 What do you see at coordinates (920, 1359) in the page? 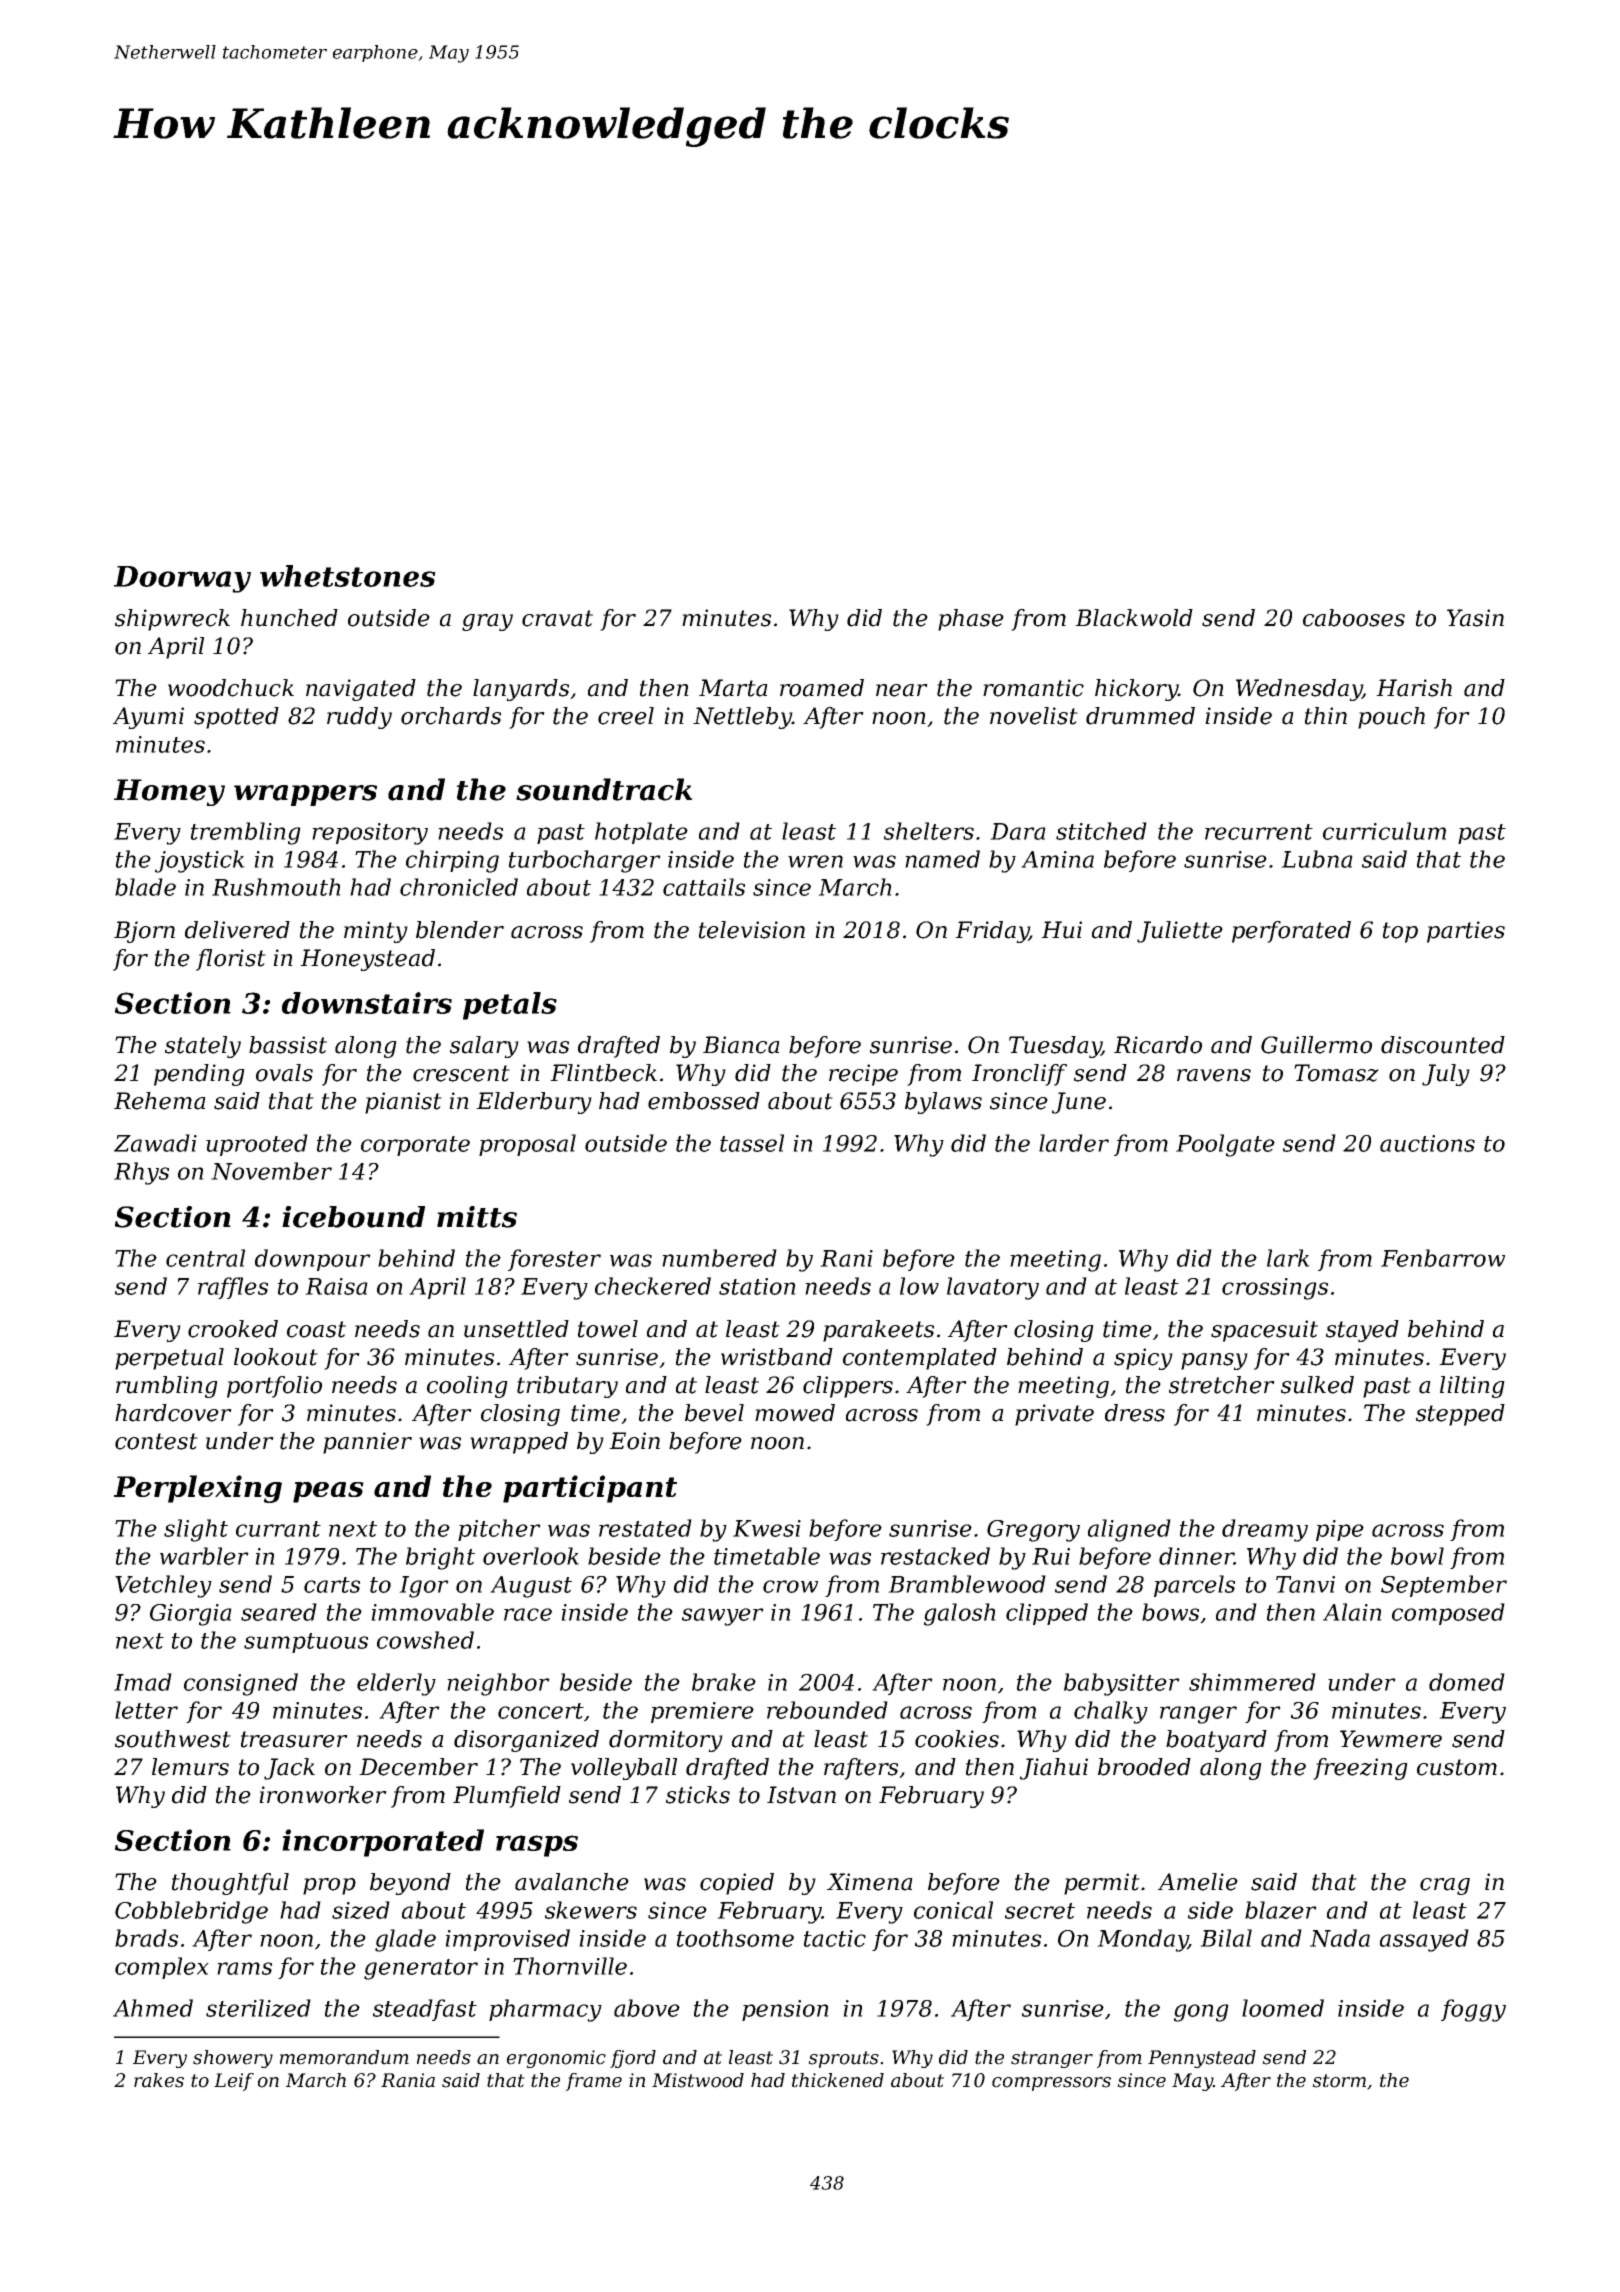
I see `contemplated` at bounding box center [920, 1359].
